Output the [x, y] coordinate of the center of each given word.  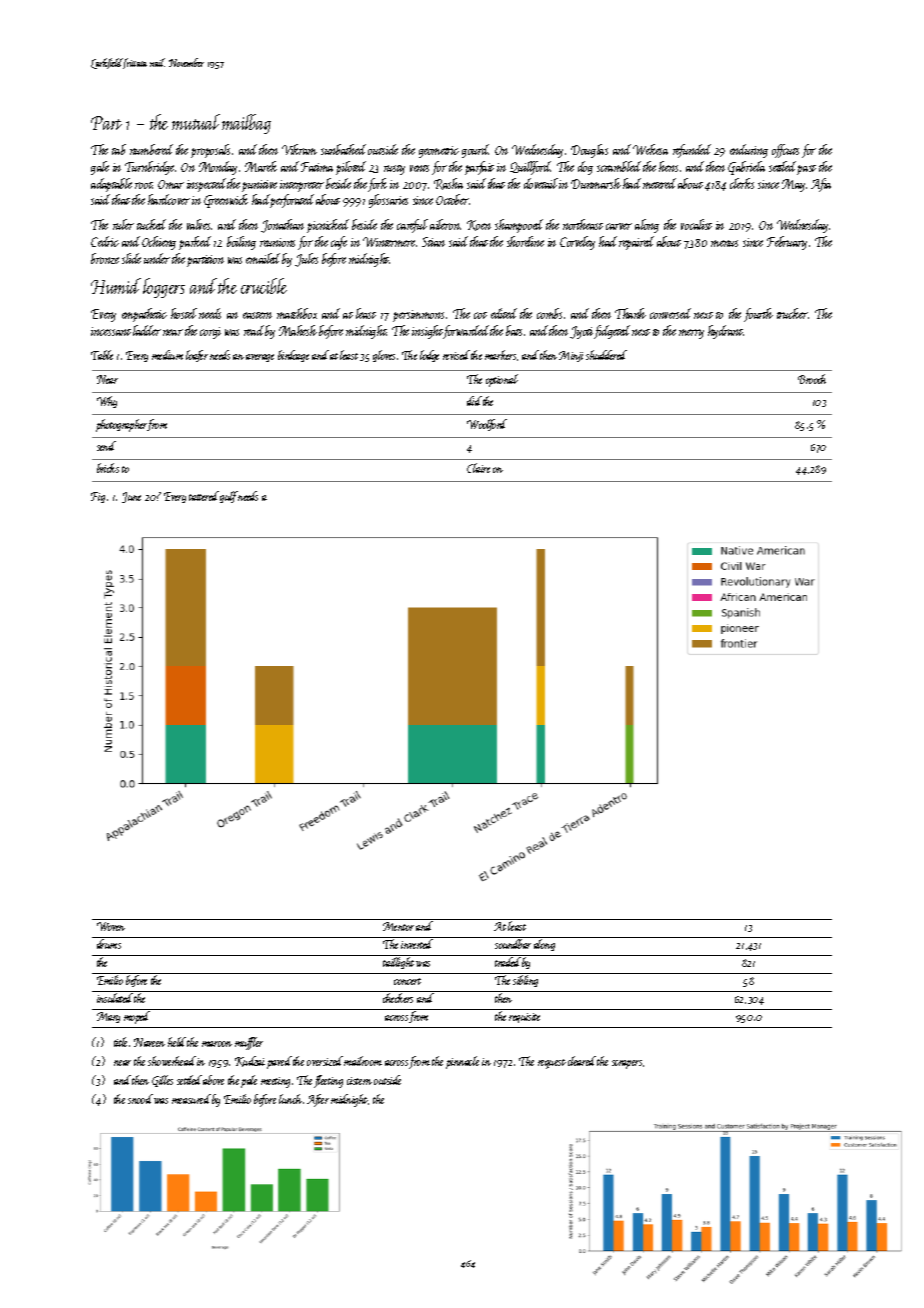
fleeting [328, 1081]
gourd [475, 151]
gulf [229, 497]
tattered [204, 496]
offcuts [785, 151]
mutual [196, 122]
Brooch [812, 379]
